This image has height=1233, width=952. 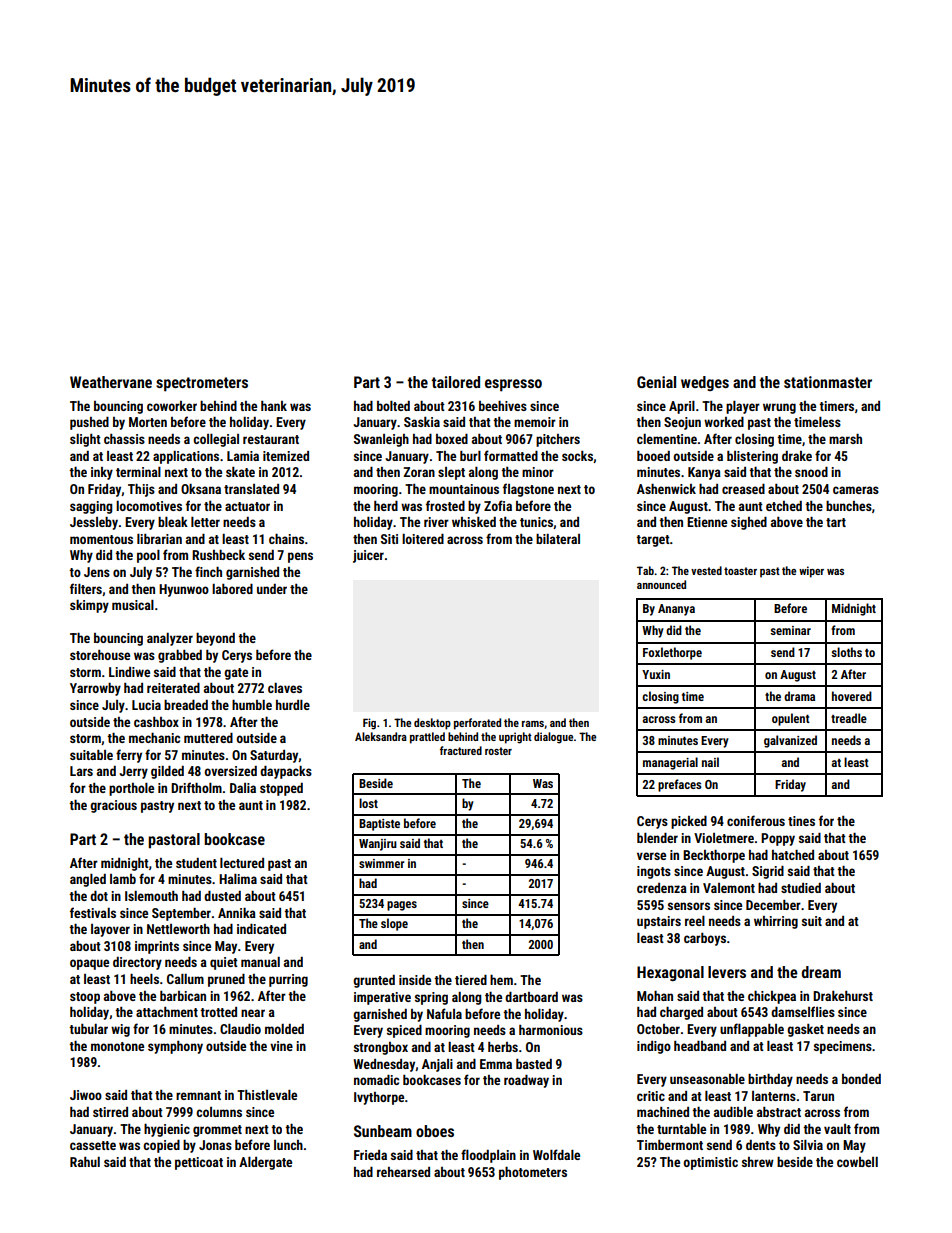 I want to click on reiterated, so click(x=173, y=688).
